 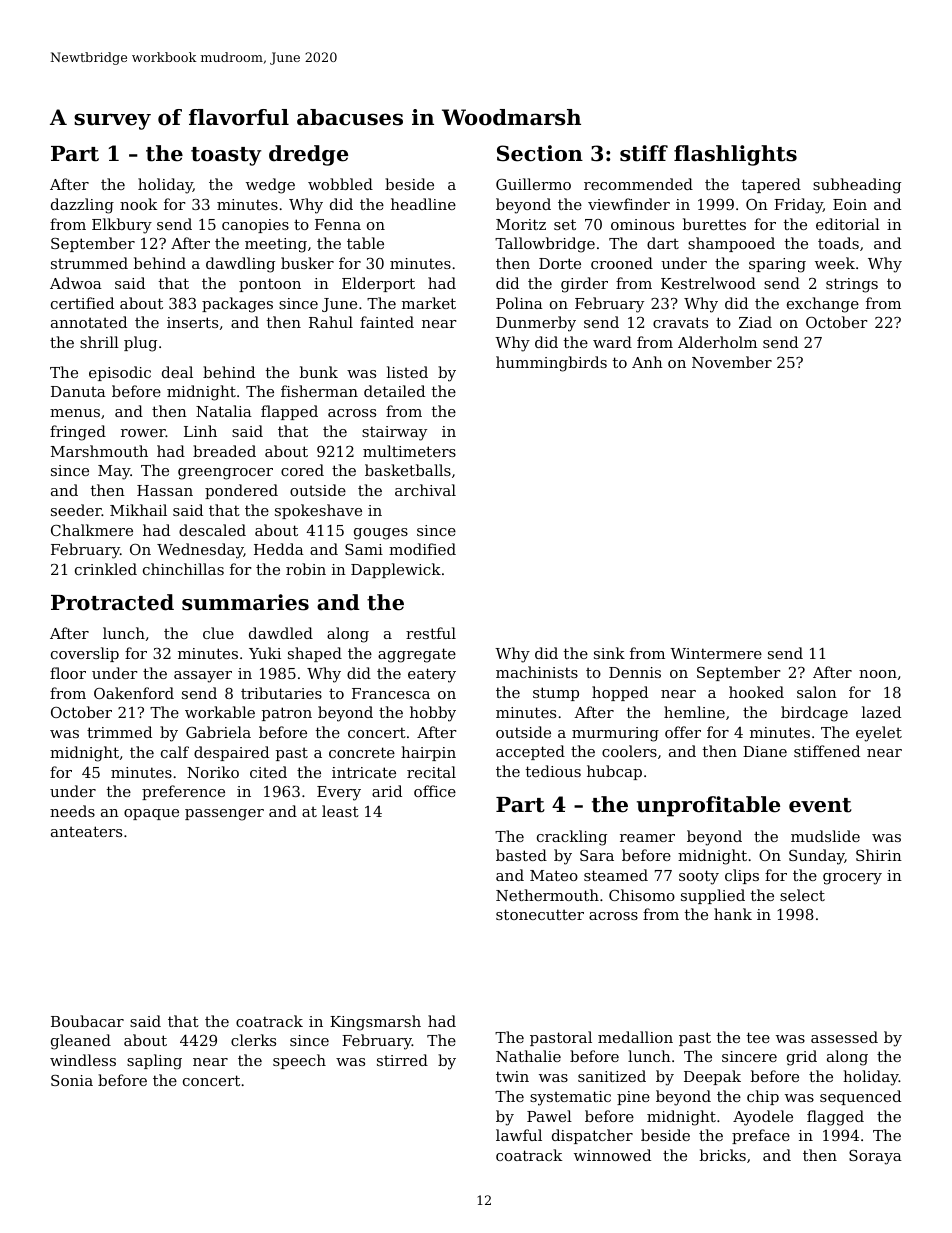 I want to click on speech, so click(x=299, y=1061).
